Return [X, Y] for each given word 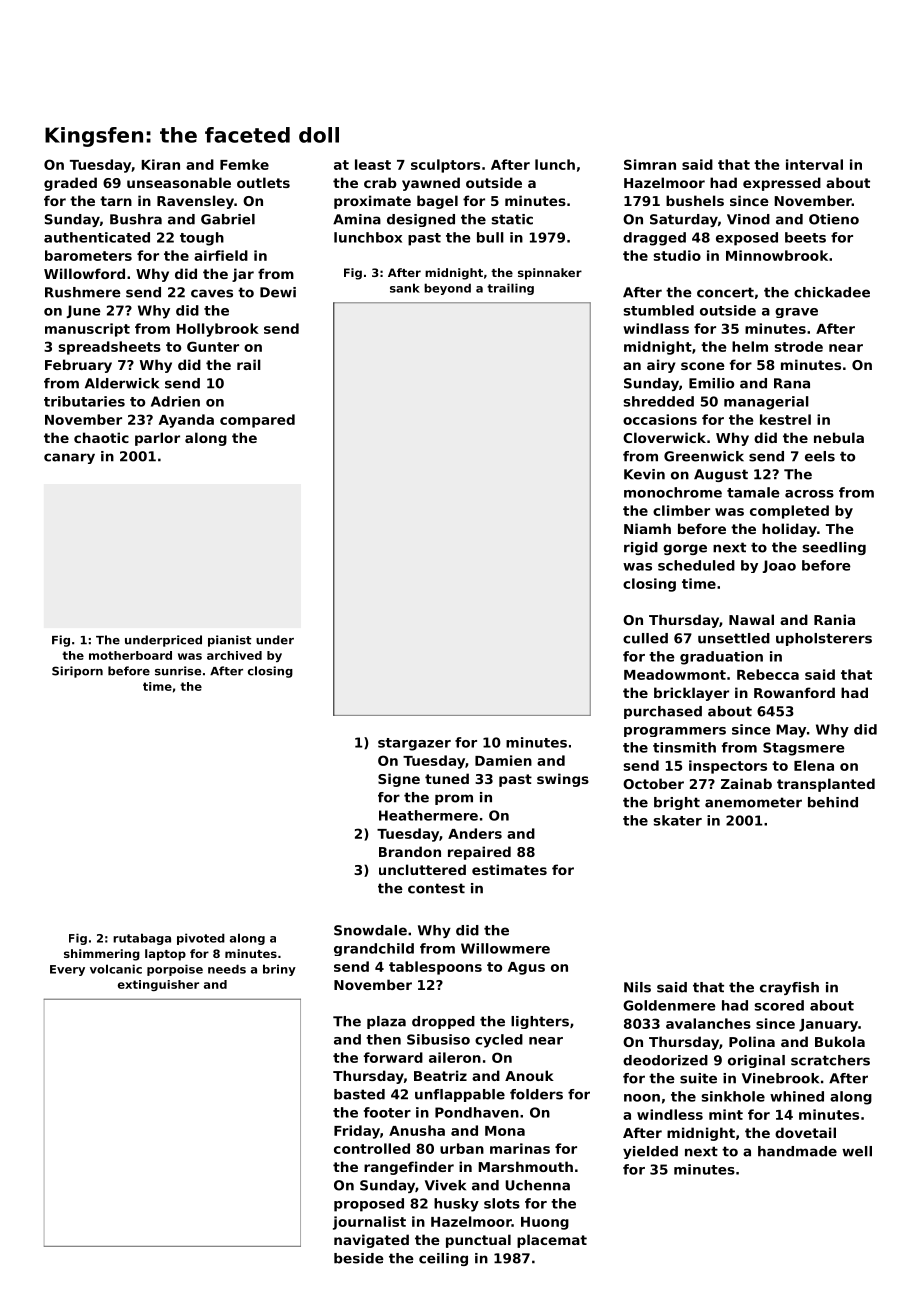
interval [814, 164]
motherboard [130, 655]
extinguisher [158, 985]
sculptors [445, 166]
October [653, 783]
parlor [157, 439]
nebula [839, 437]
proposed [369, 1205]
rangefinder [409, 1168]
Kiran [160, 164]
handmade [797, 1151]
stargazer [414, 744]
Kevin [644, 474]
